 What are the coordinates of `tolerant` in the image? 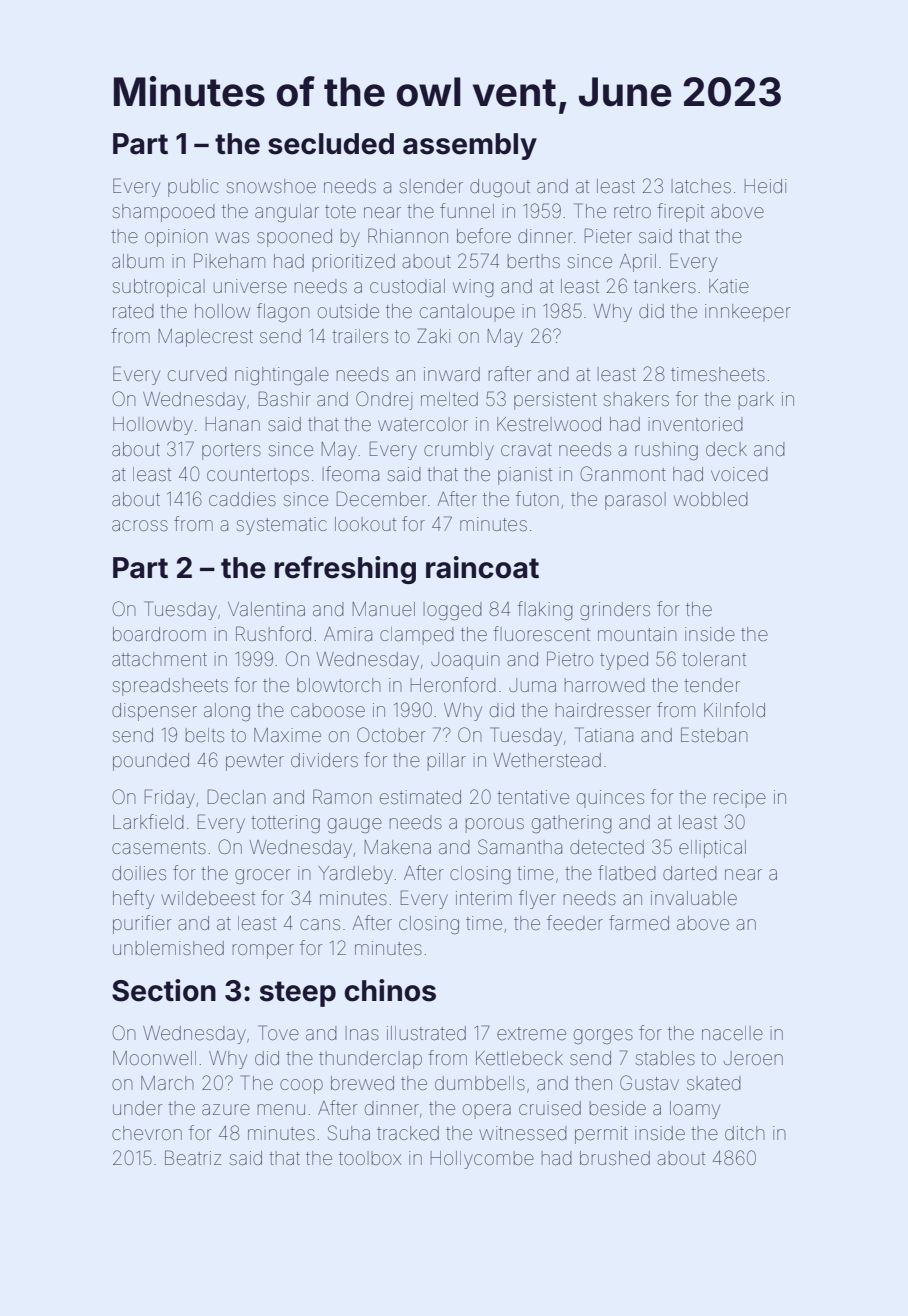 It's located at (714, 659).
